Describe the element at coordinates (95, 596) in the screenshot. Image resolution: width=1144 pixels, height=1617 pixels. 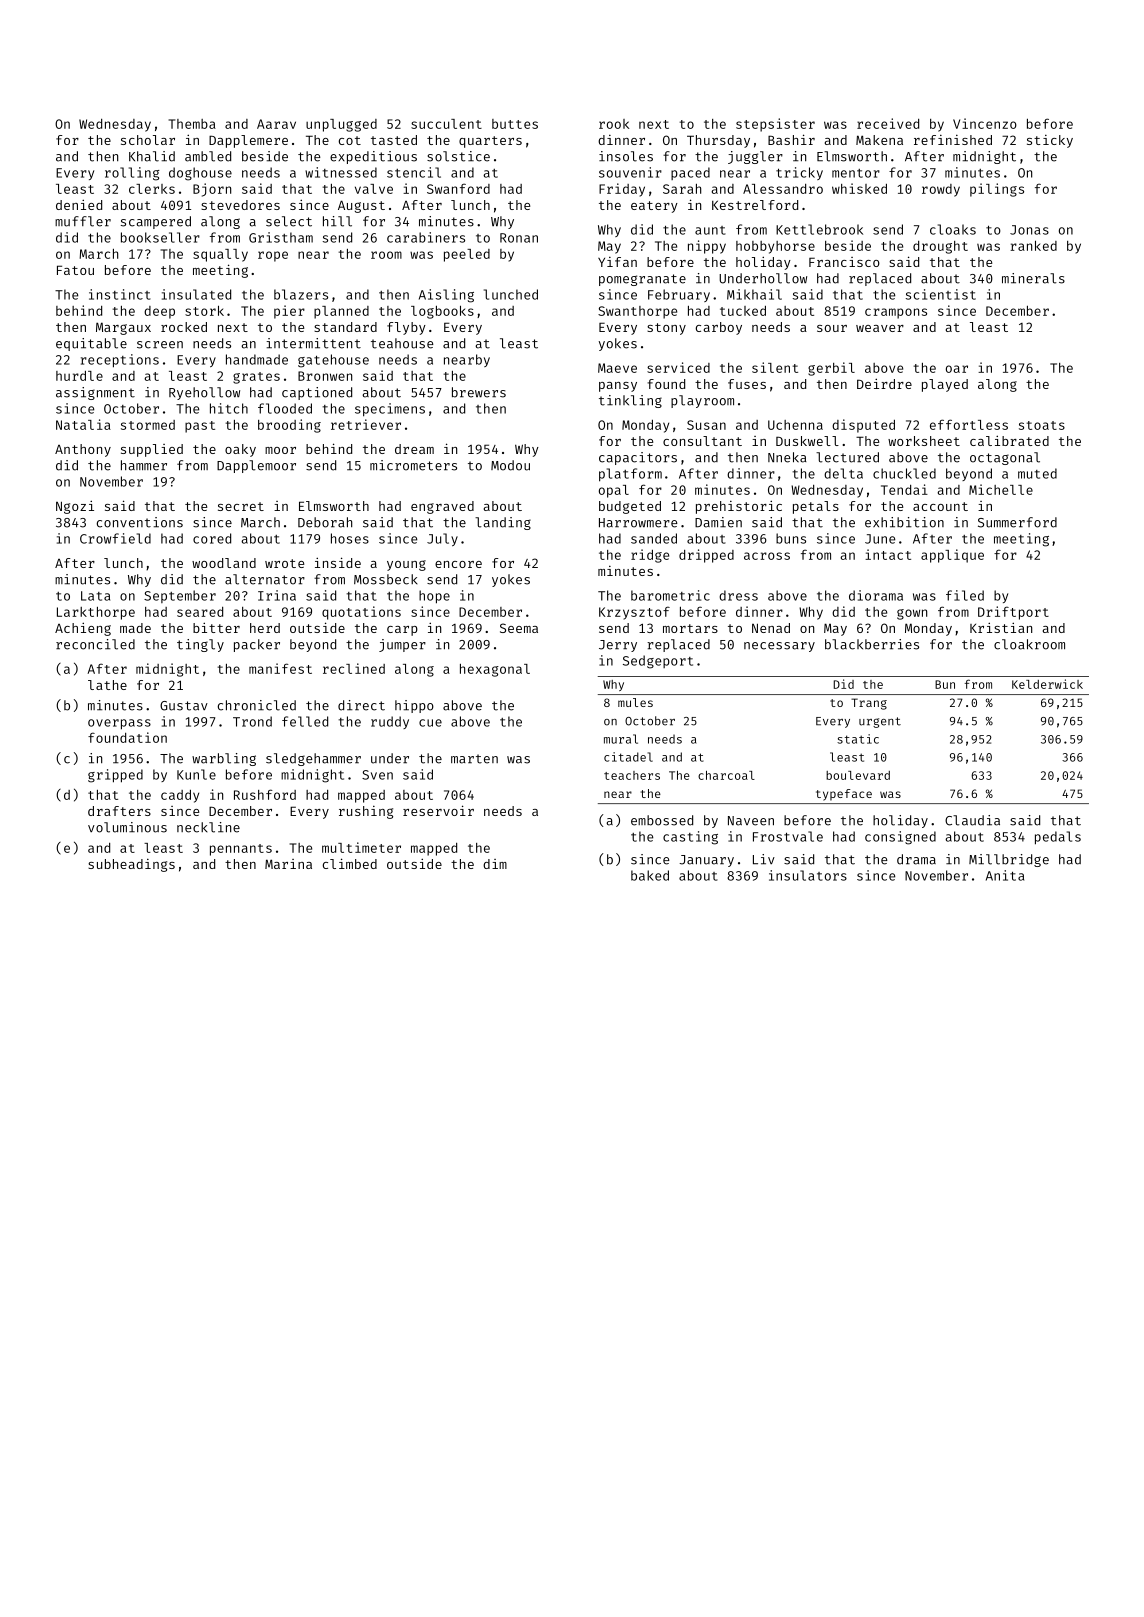
I see `Lata` at that location.
